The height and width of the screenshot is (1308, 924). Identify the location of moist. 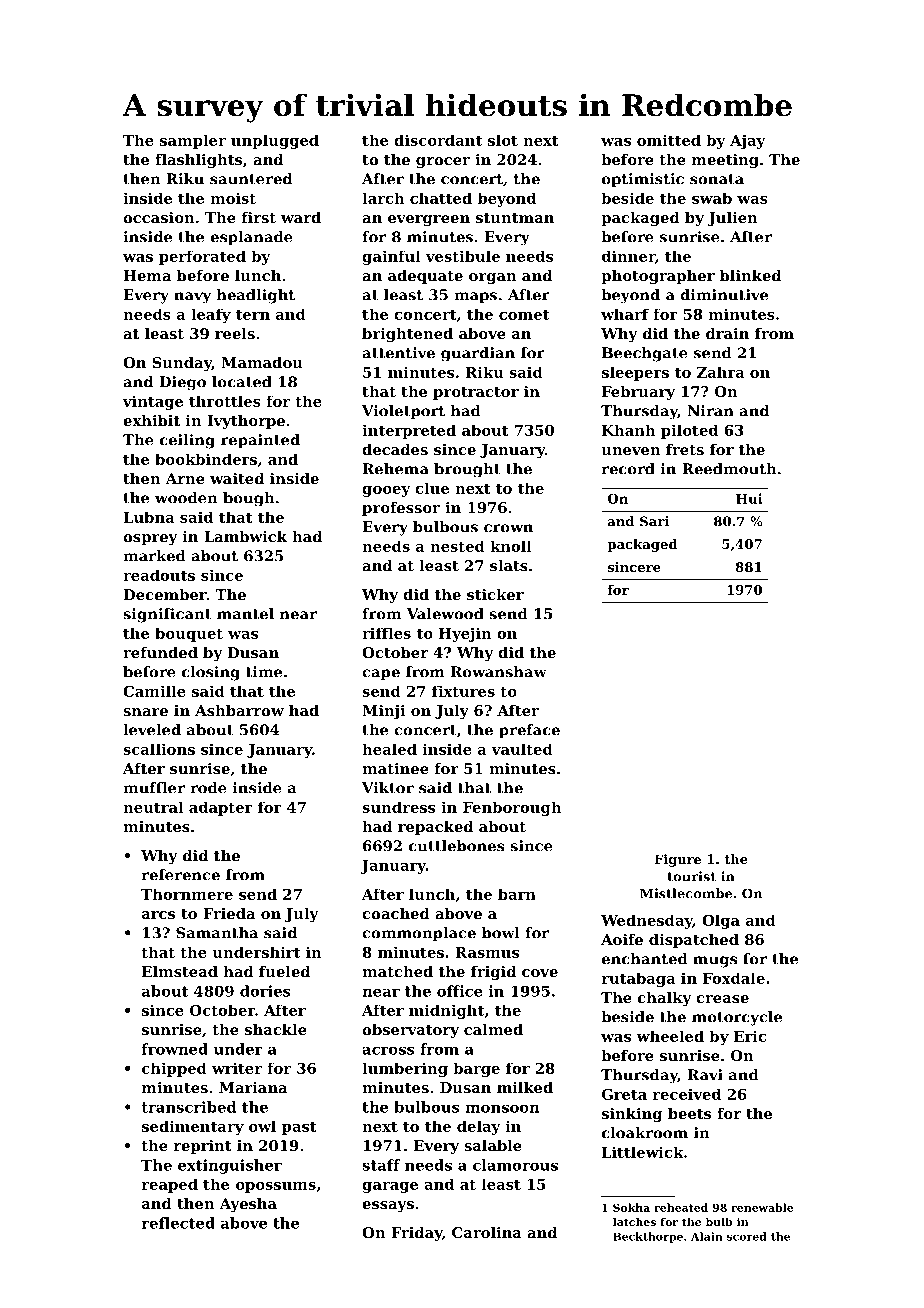
(233, 198).
